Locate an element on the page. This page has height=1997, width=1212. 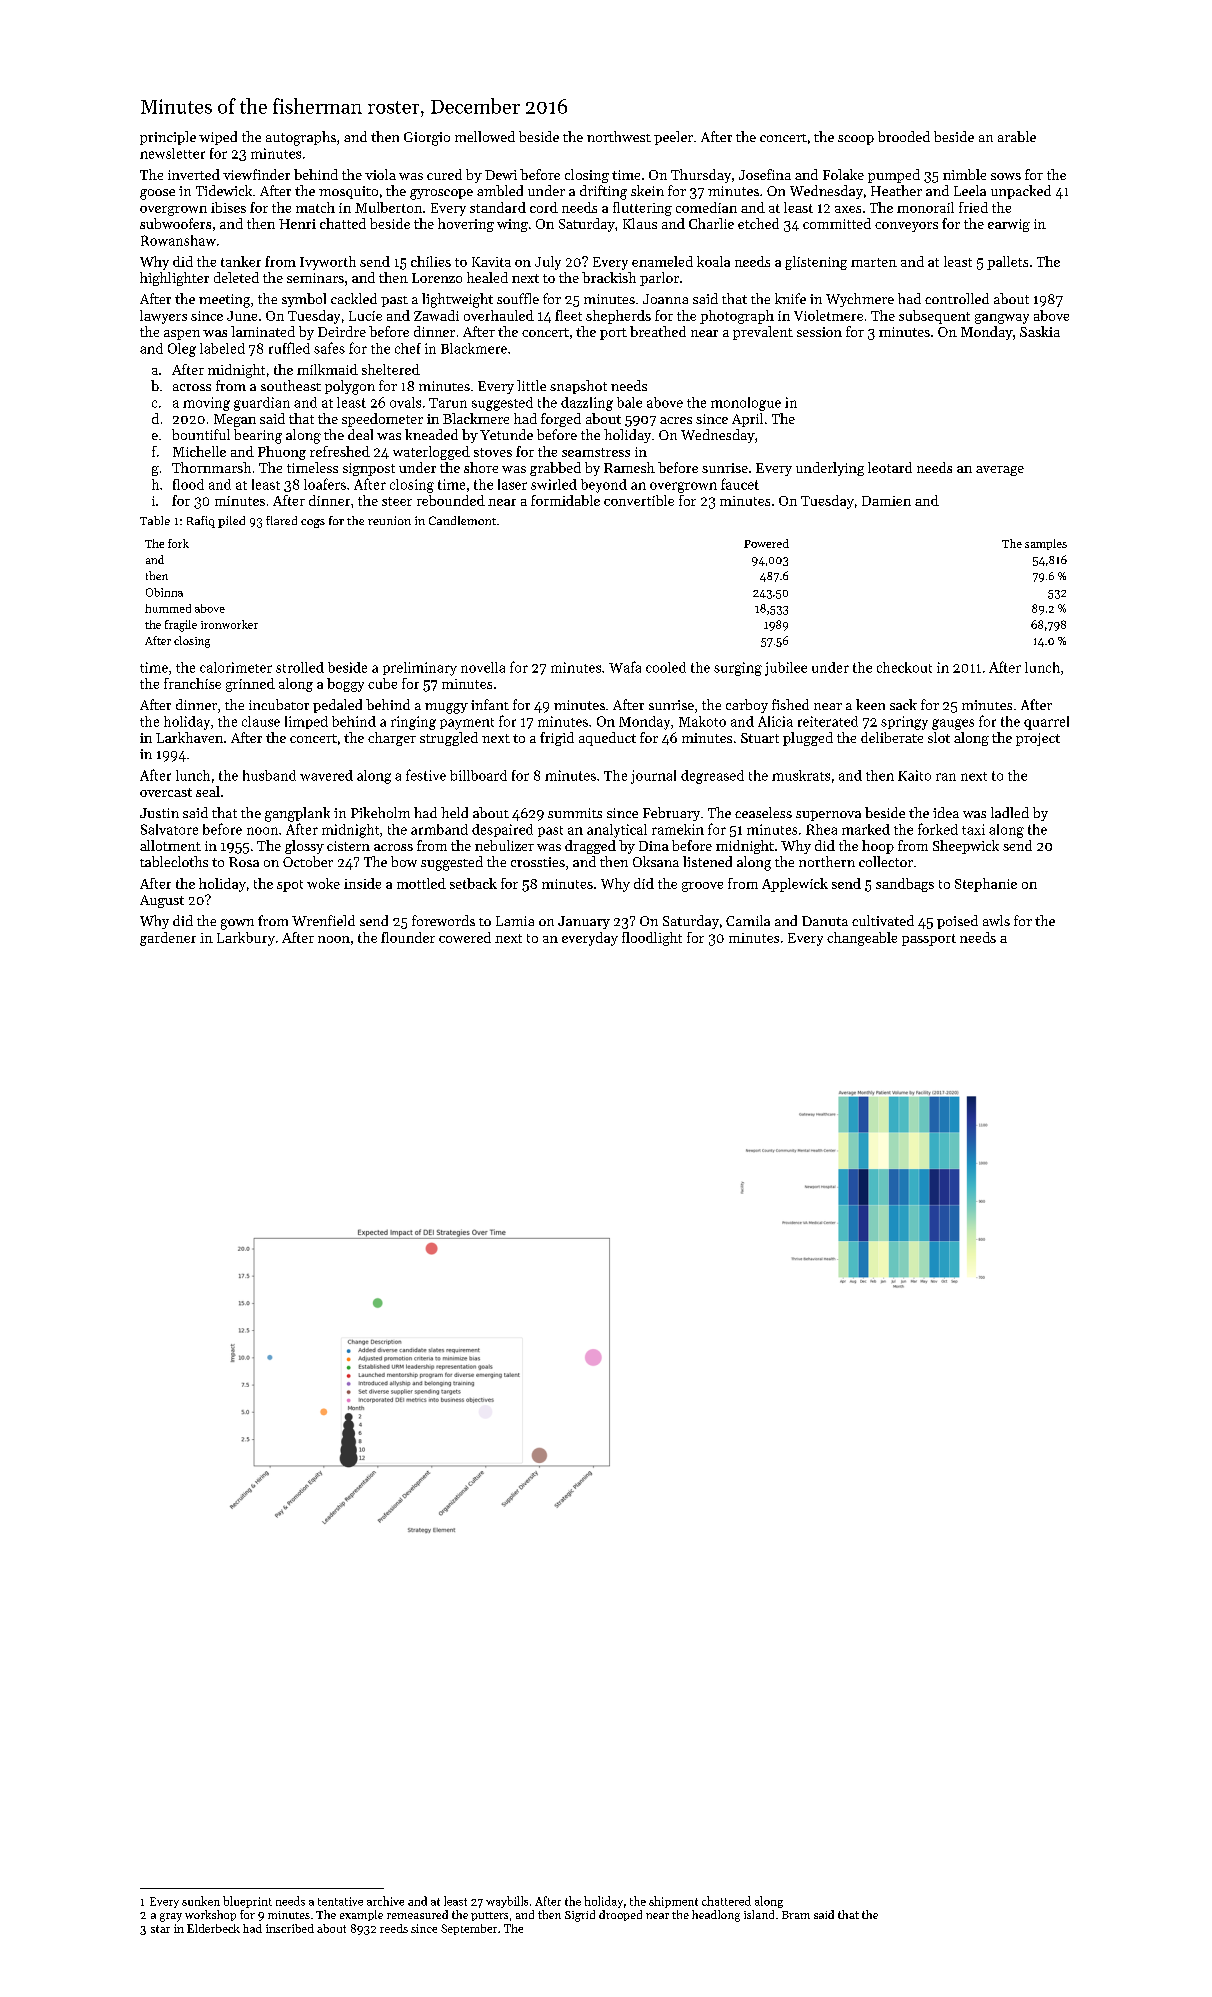
Sigrid is located at coordinates (580, 1916).
